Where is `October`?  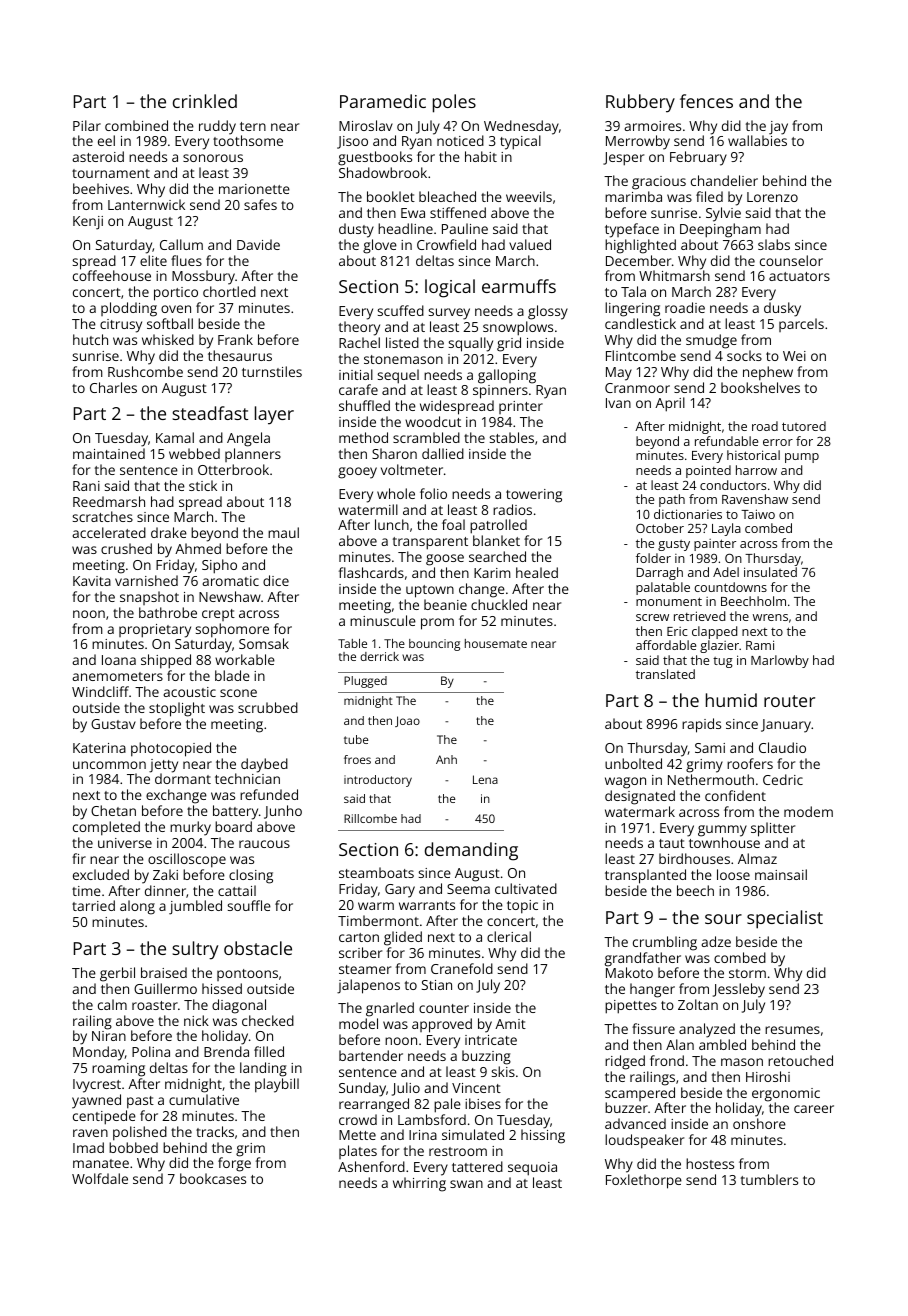
October is located at coordinates (660, 528).
